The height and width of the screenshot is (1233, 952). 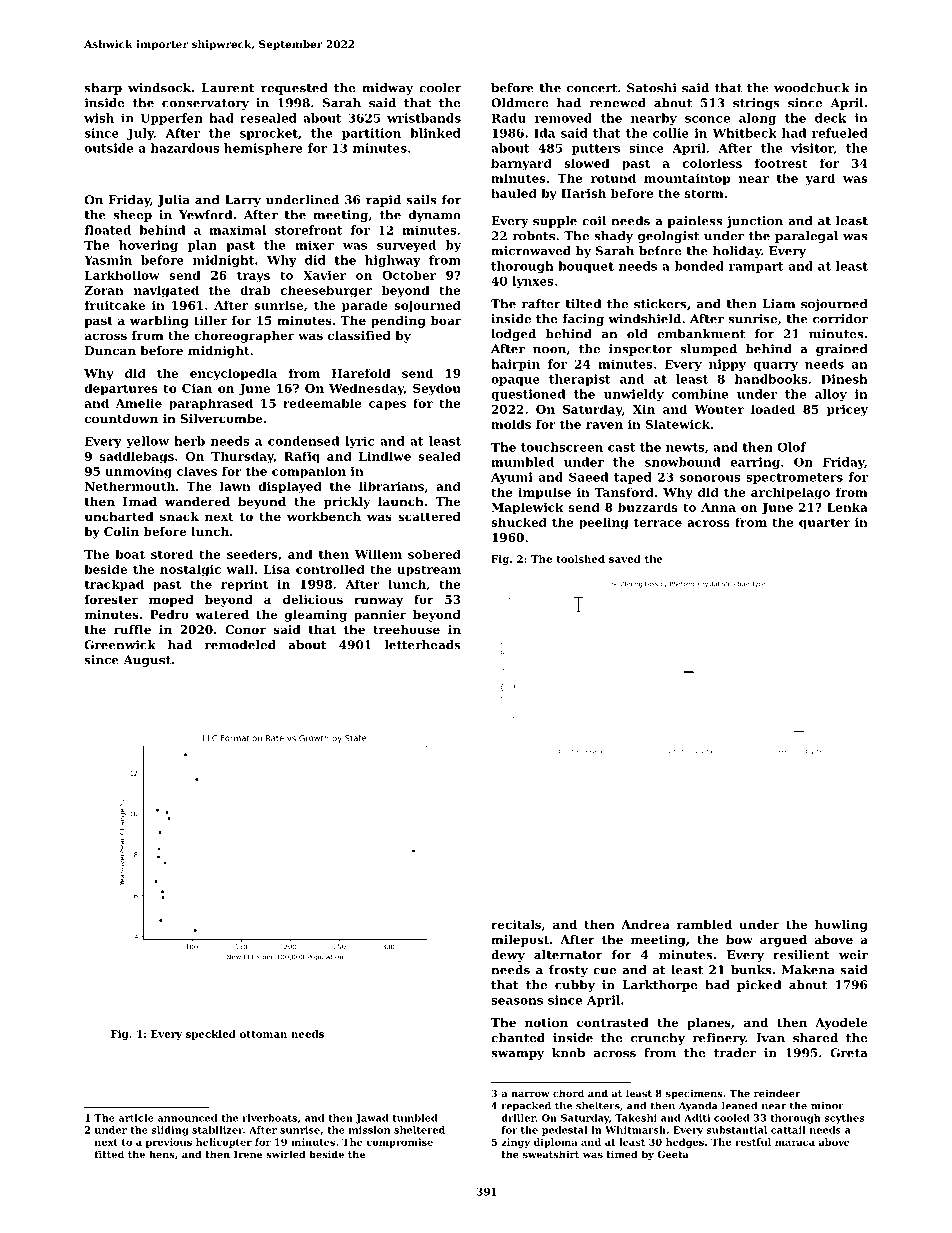 What do you see at coordinates (592, 88) in the screenshot?
I see `concert` at bounding box center [592, 88].
